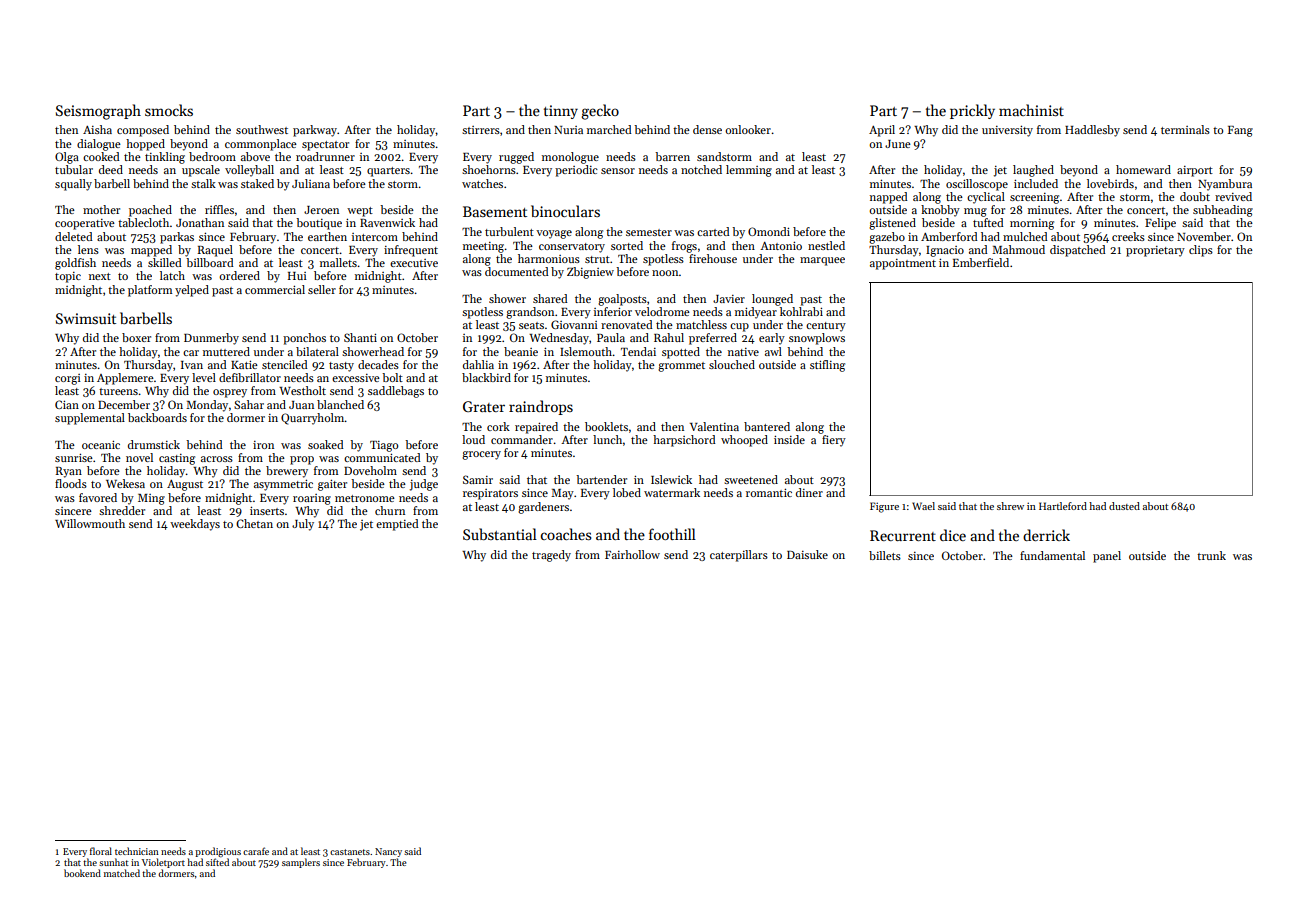 This screenshot has width=1308, height=924. I want to click on iron, so click(263, 445).
